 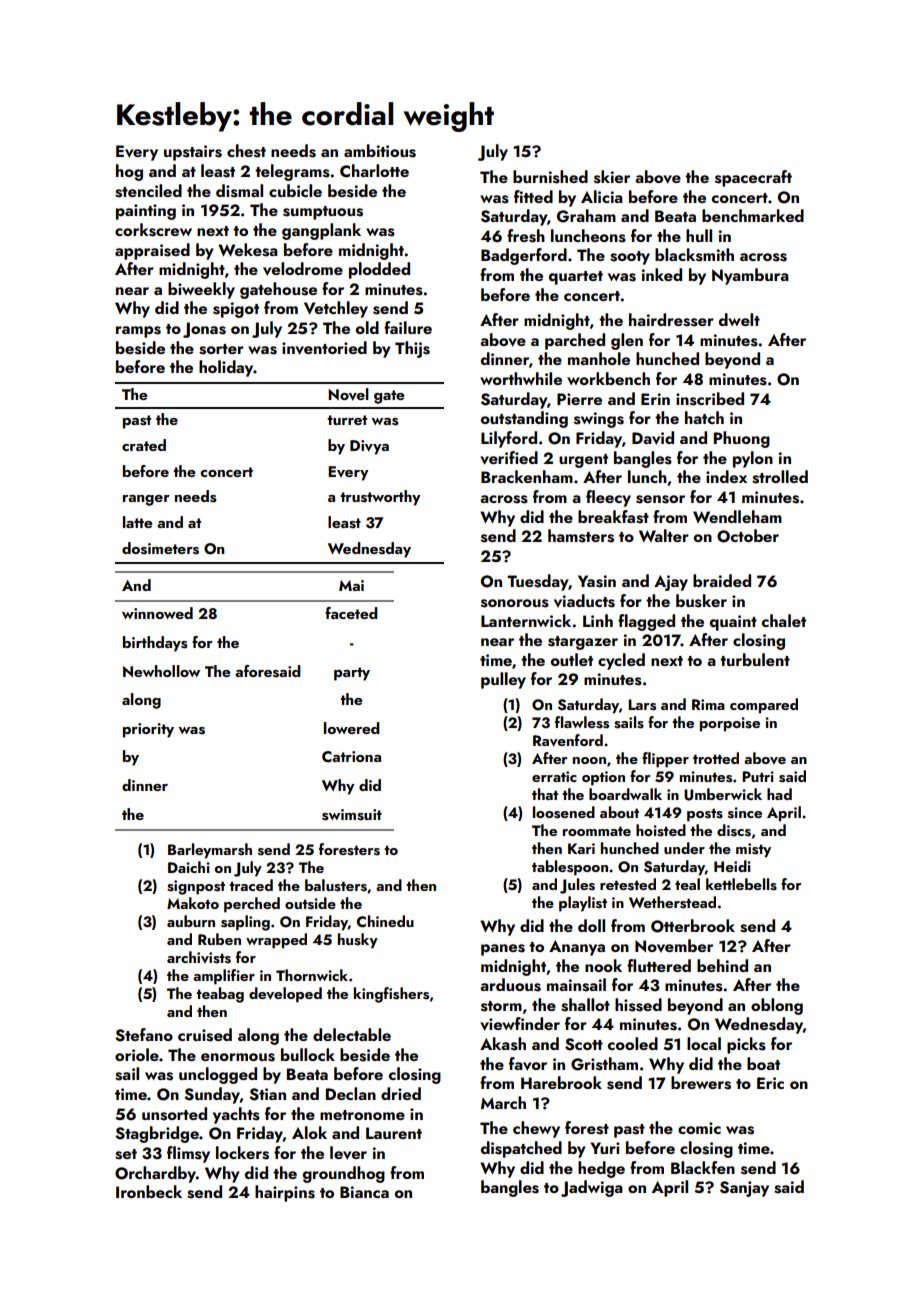 I want to click on kettlebells, so click(x=741, y=884).
